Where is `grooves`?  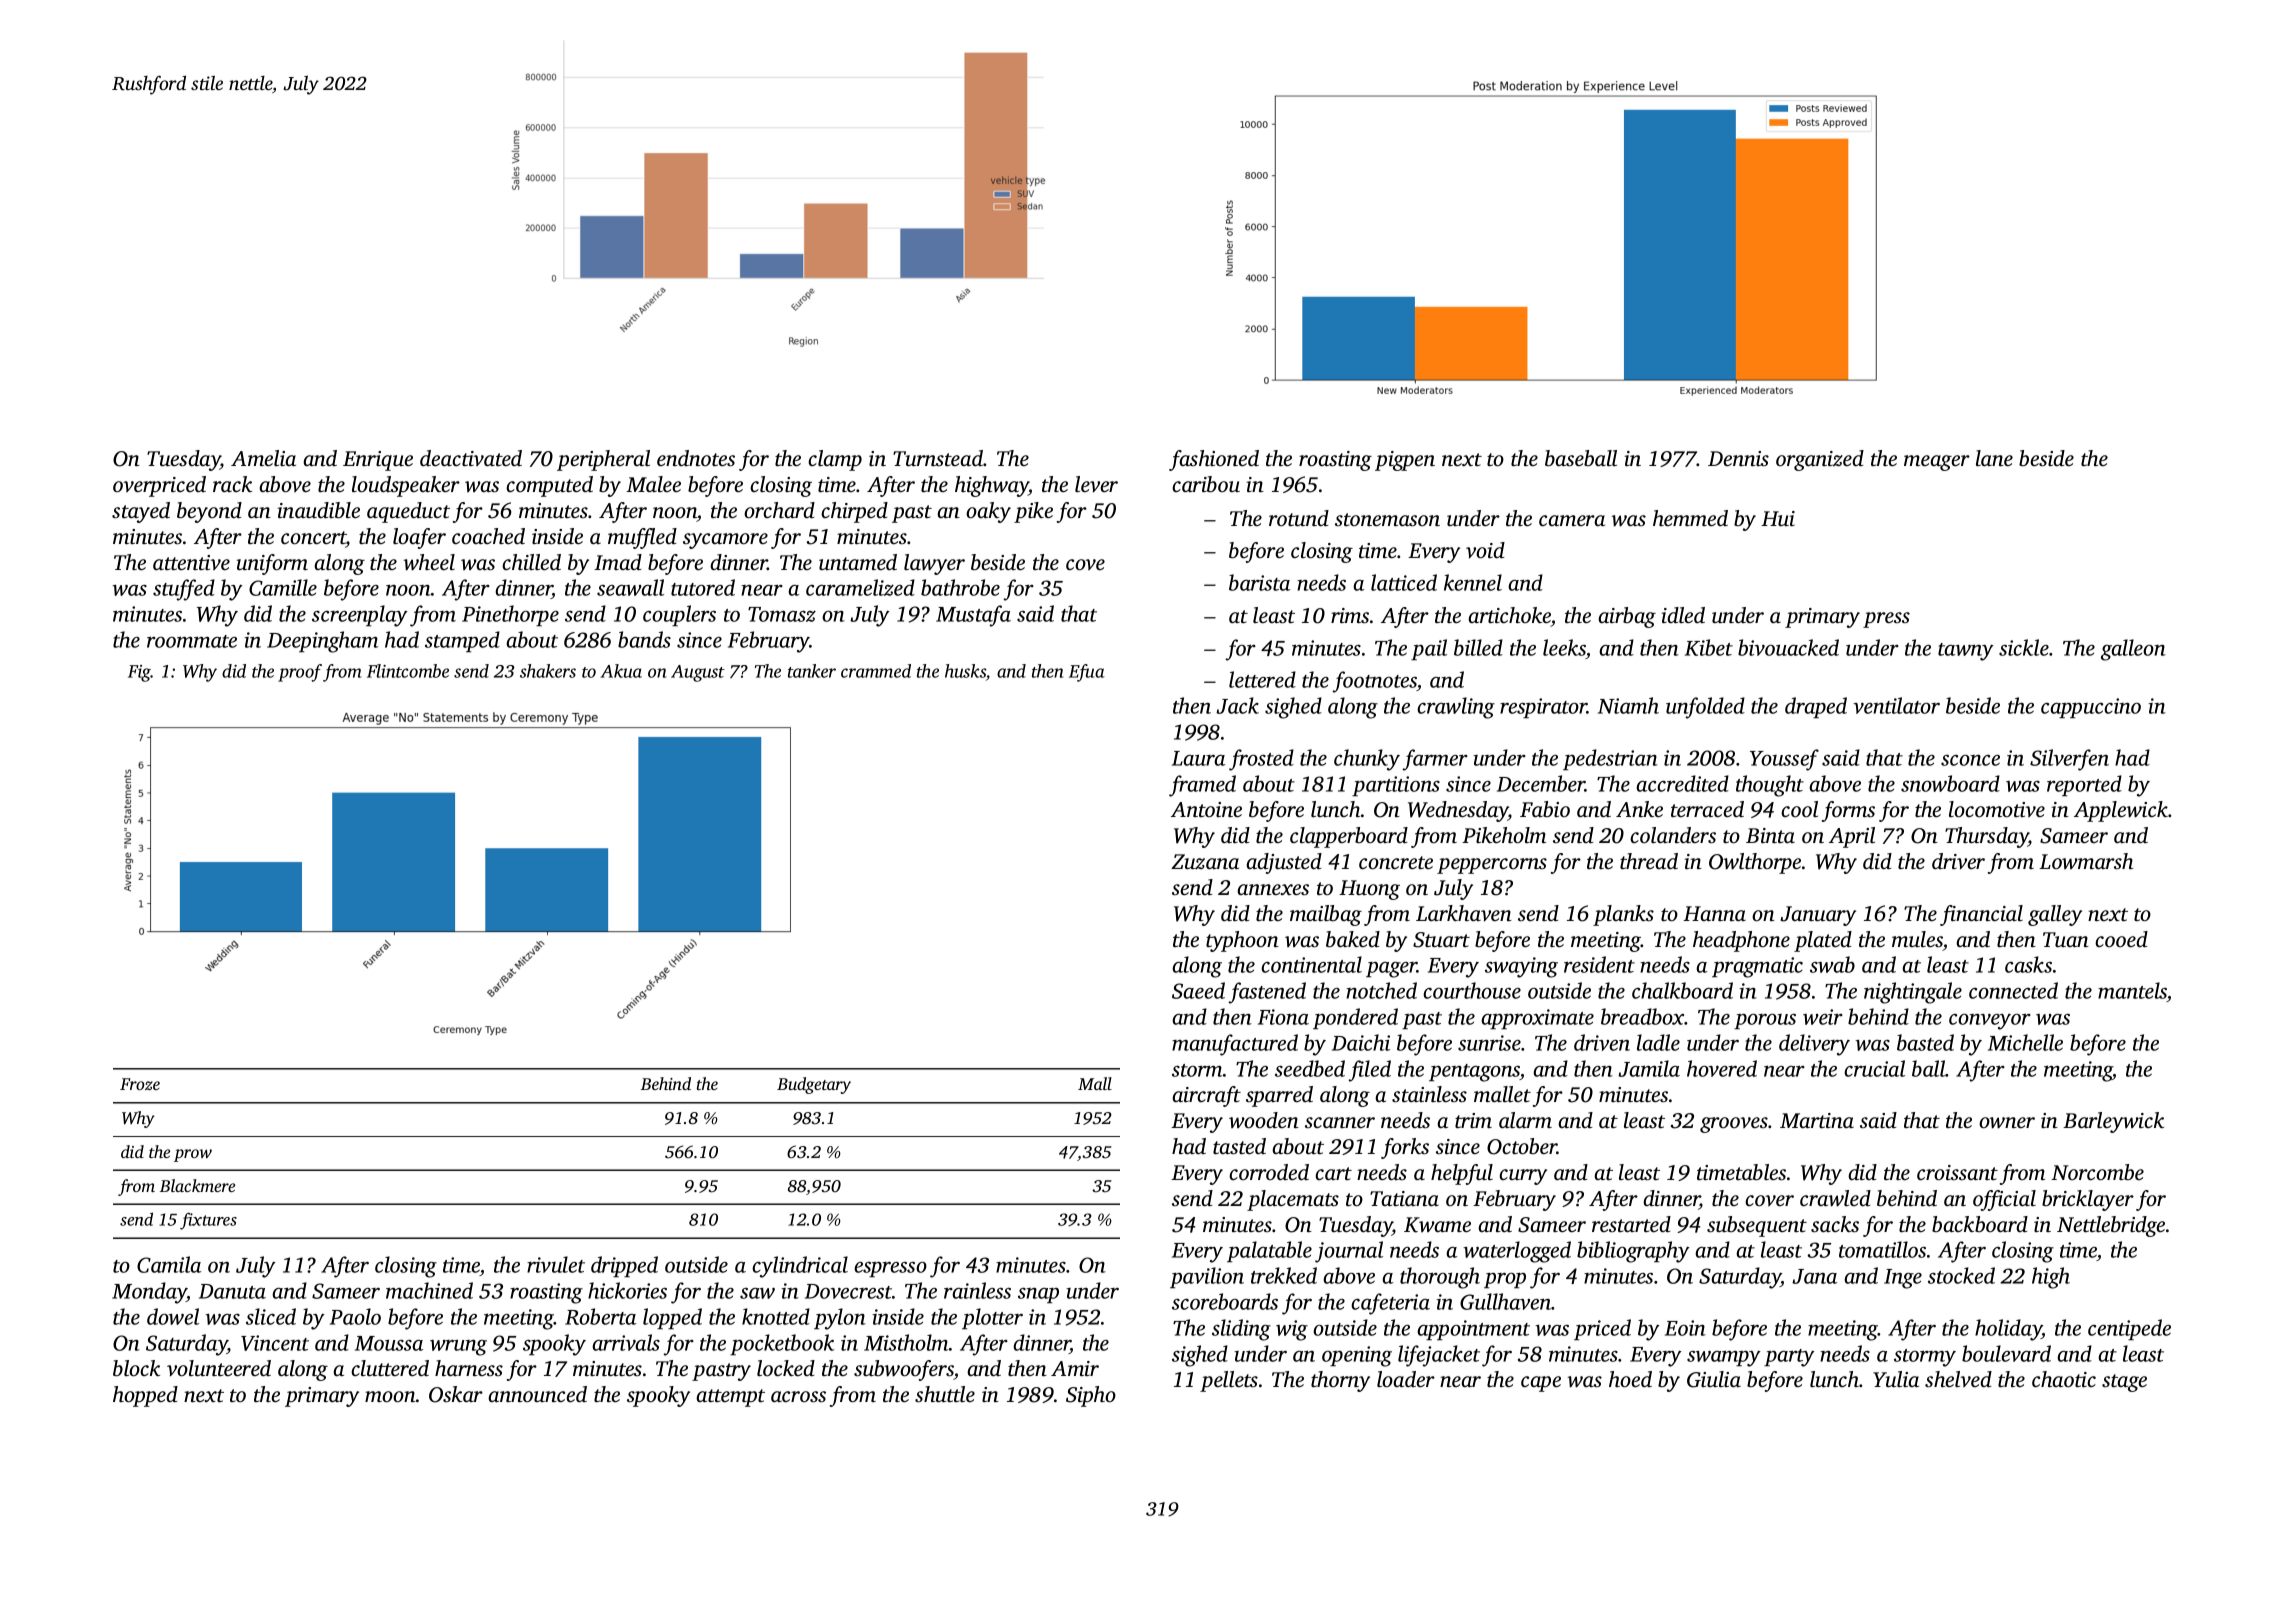 grooves is located at coordinates (1734, 1125).
